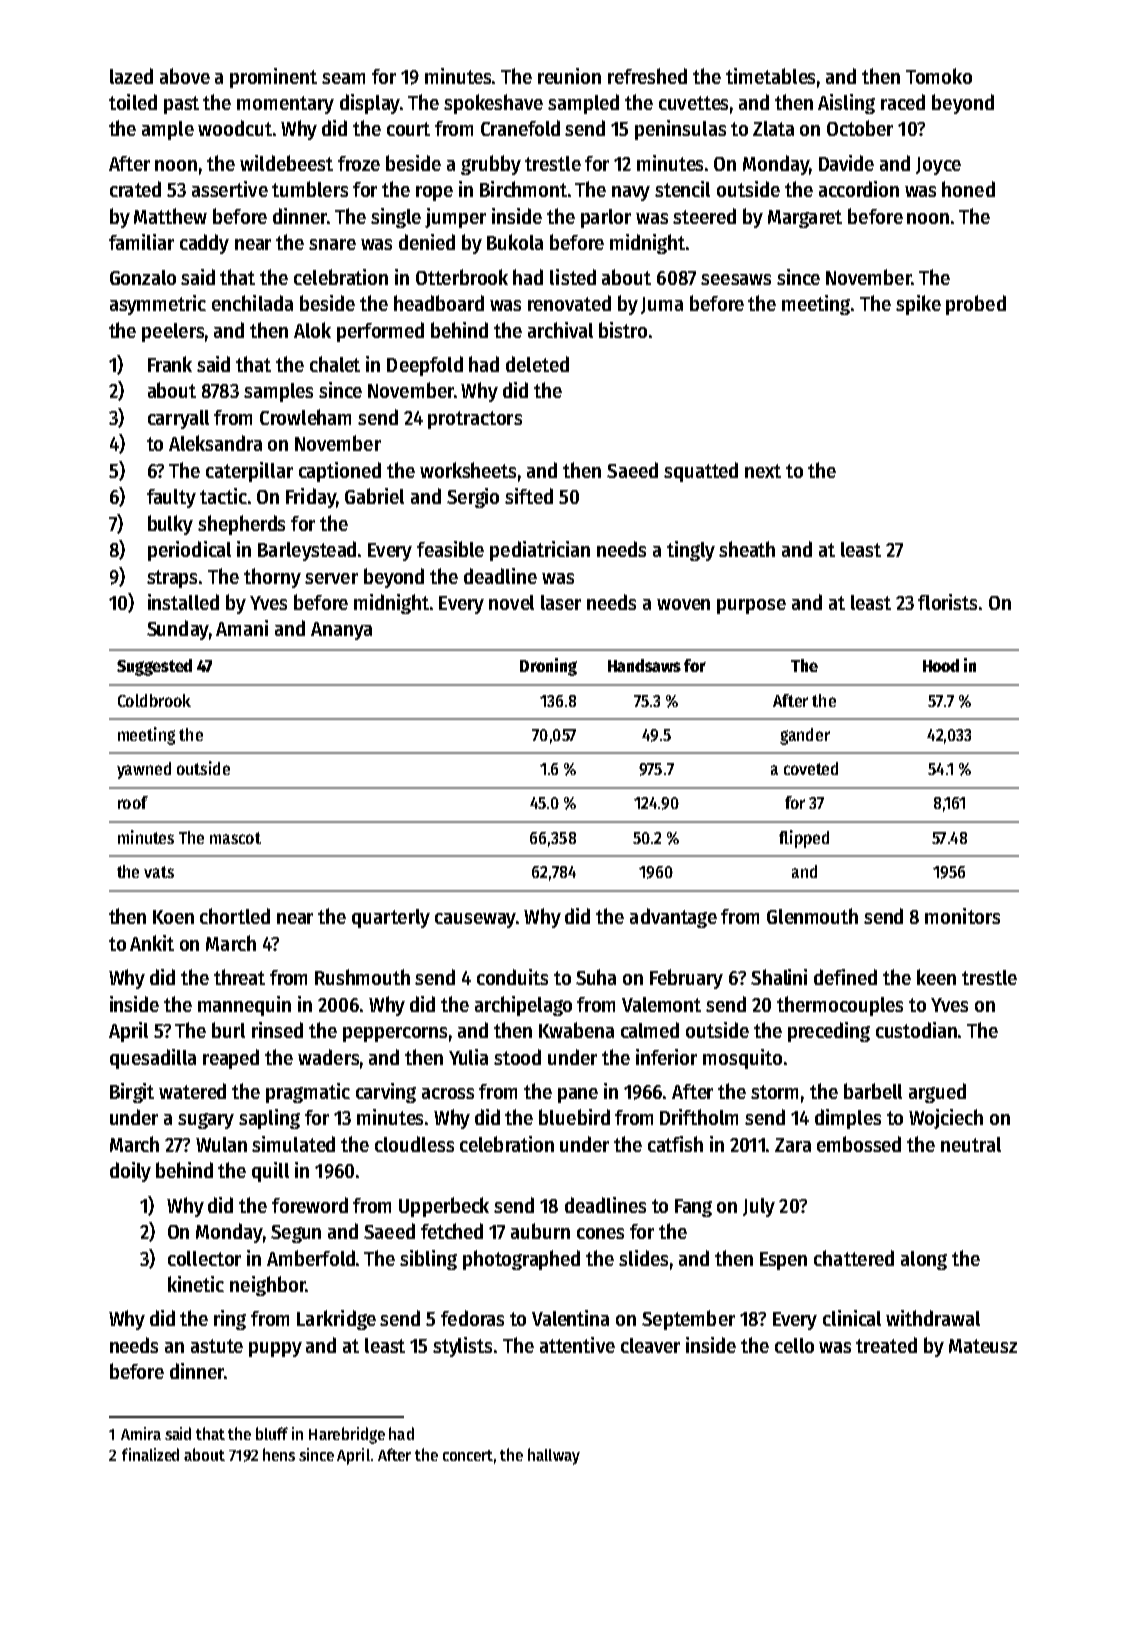 The width and height of the document is (1127, 1632). Describe the element at coordinates (805, 219) in the document. I see `Margaret` at that location.
